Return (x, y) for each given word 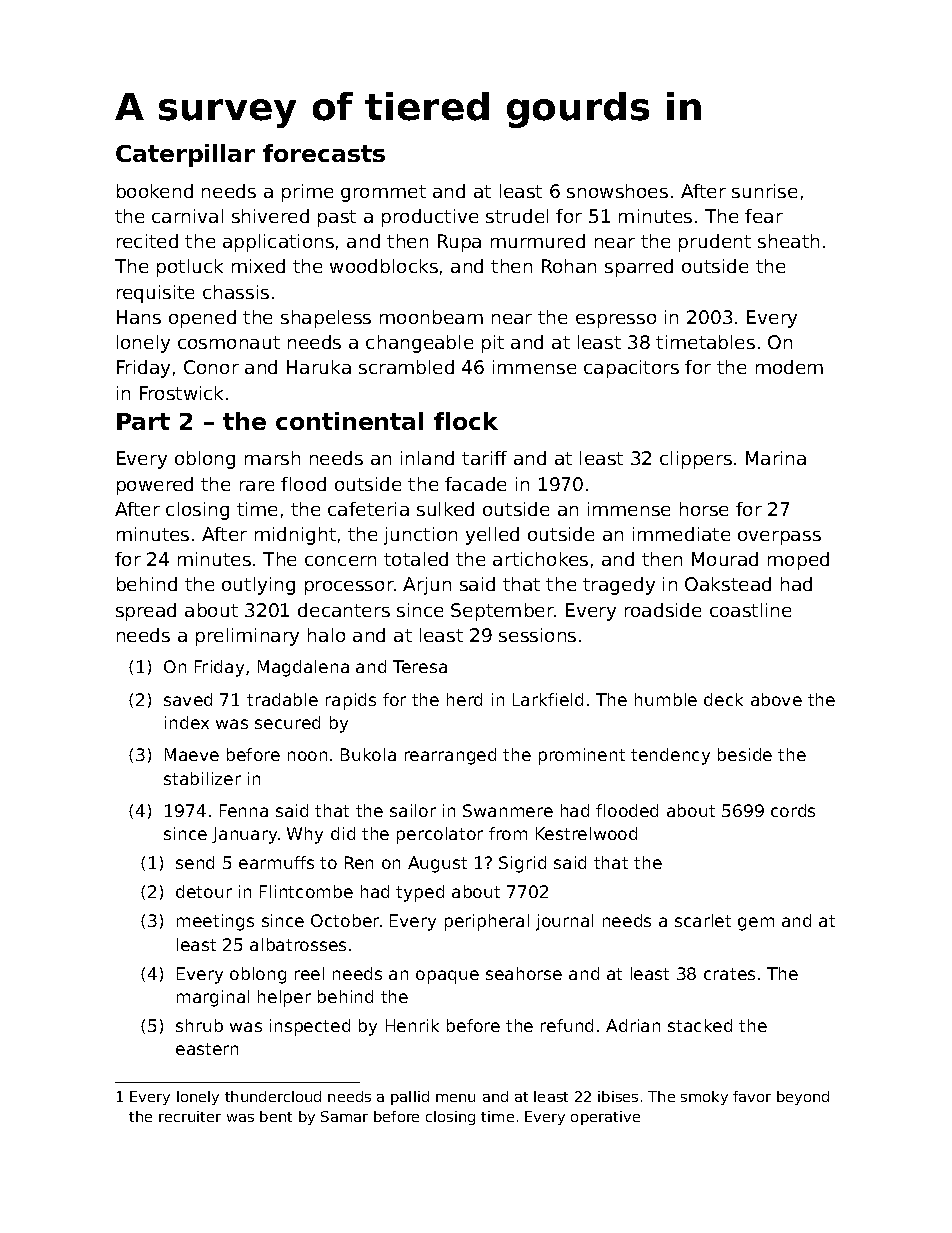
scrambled (406, 367)
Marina (776, 458)
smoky (704, 1098)
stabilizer (202, 778)
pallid (410, 1098)
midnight (295, 536)
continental (349, 421)
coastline (750, 610)
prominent (582, 756)
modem (789, 367)
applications (278, 243)
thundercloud (273, 1096)
